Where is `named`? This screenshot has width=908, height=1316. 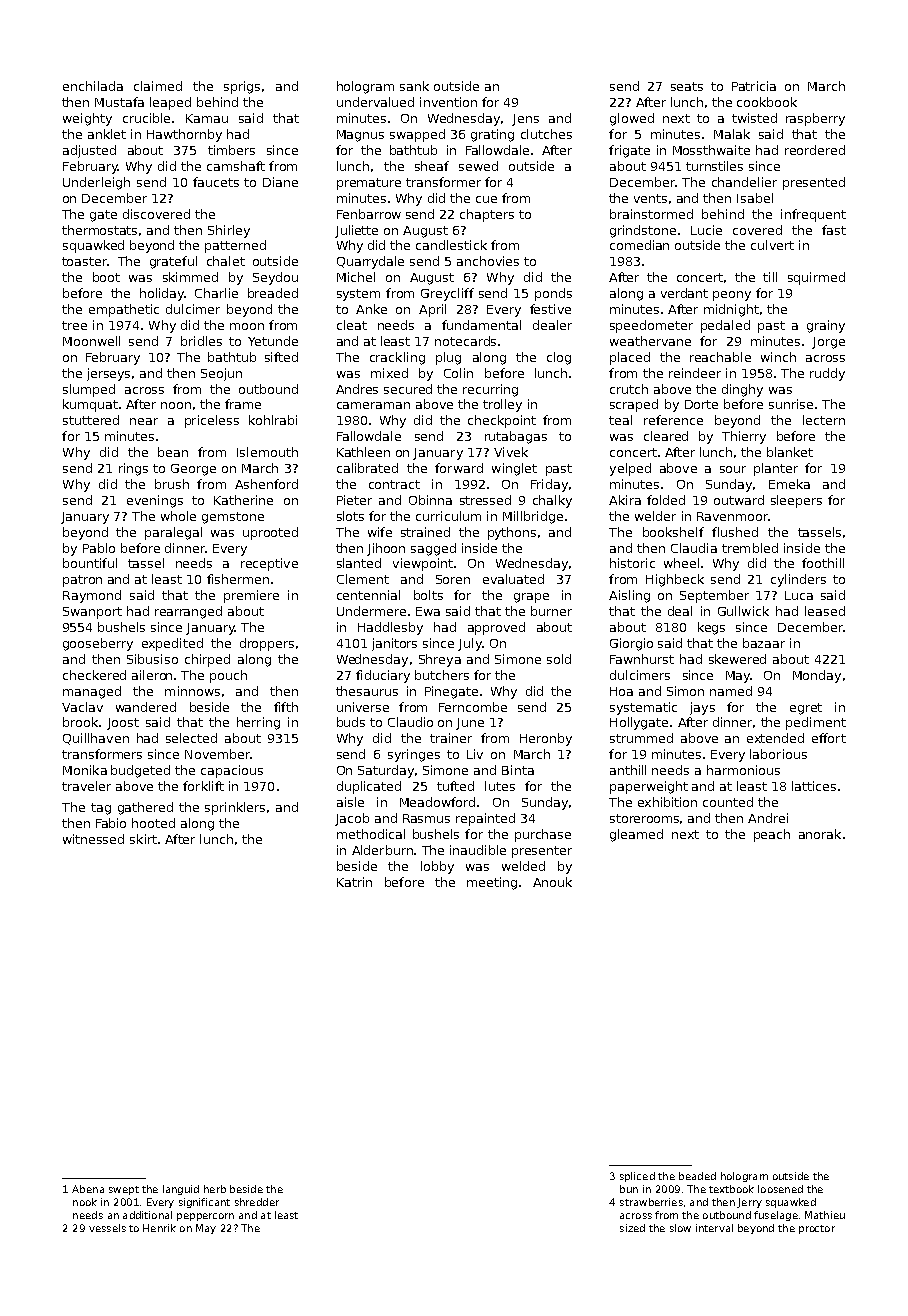 named is located at coordinates (731, 691).
